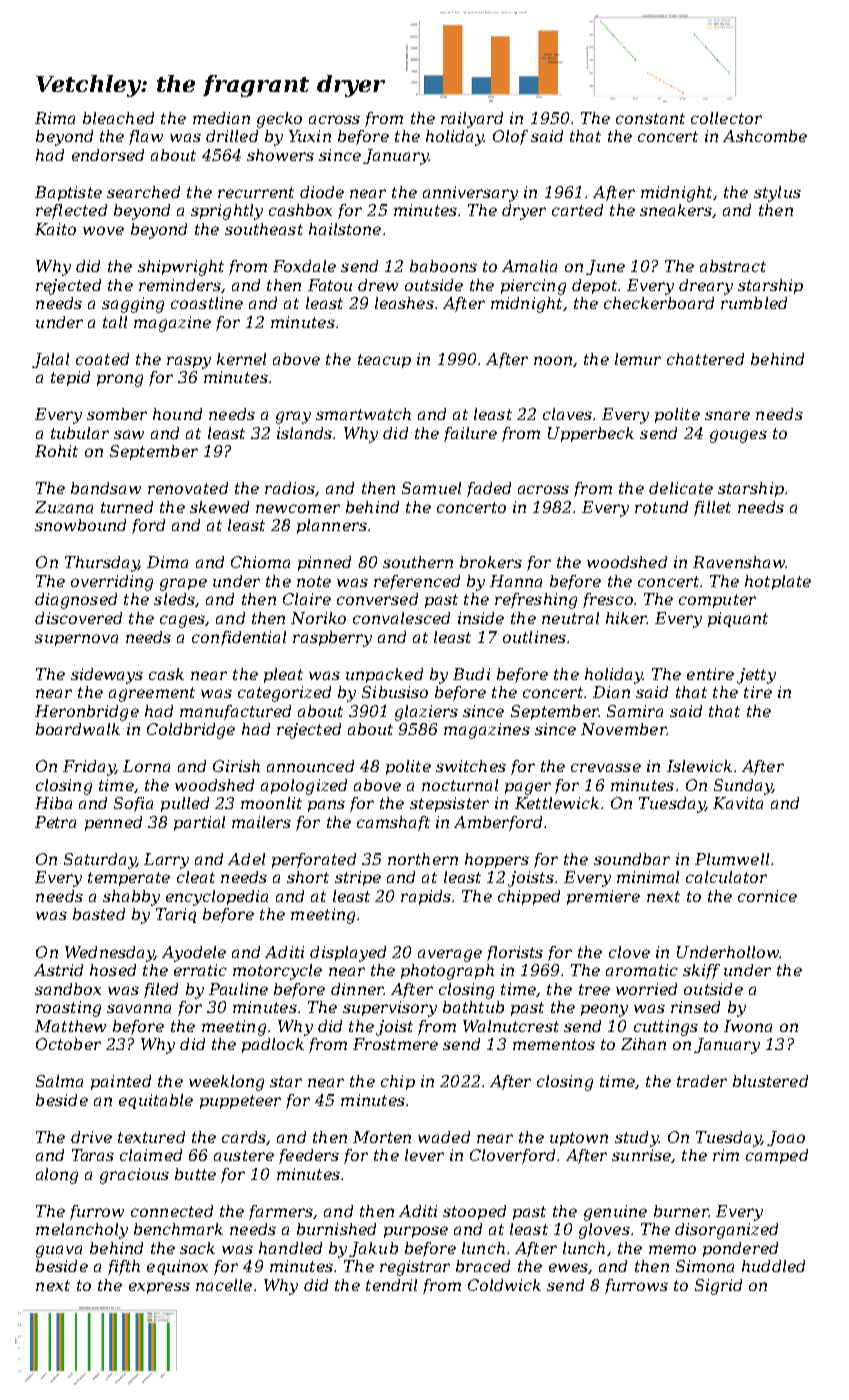  I want to click on constant, so click(650, 118).
